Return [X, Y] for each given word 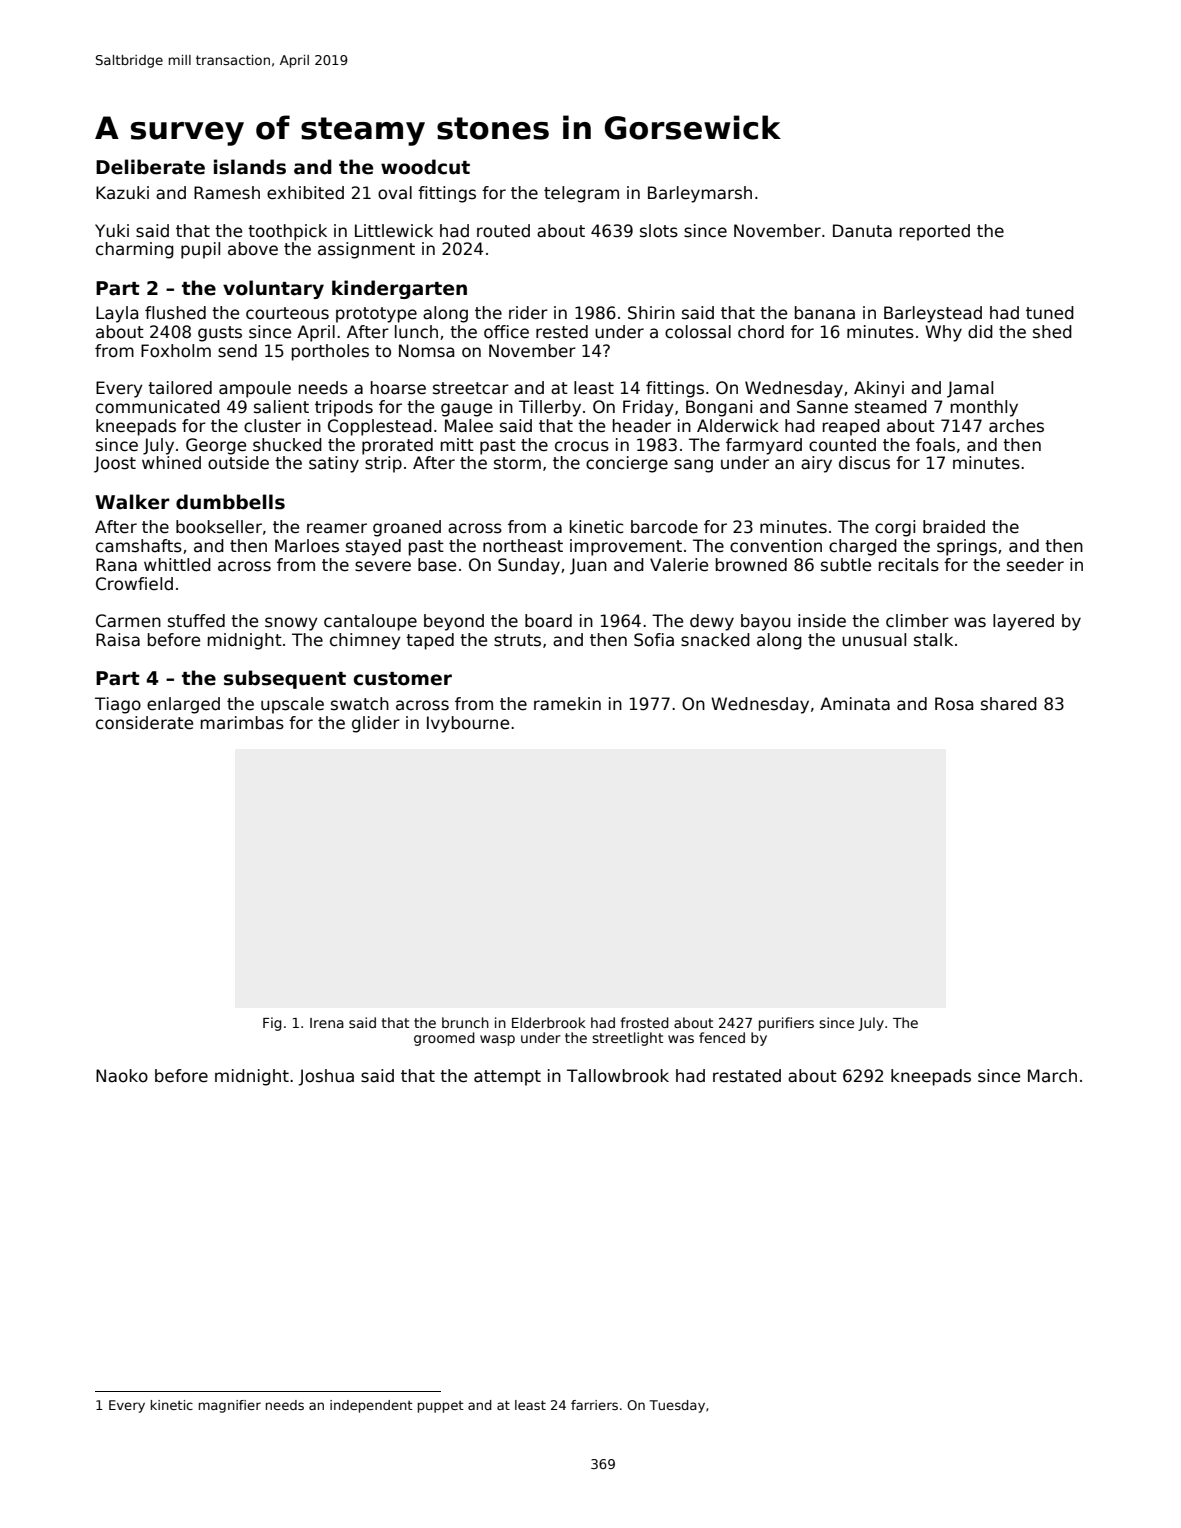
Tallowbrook [618, 1076]
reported [935, 232]
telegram [581, 194]
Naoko [122, 1076]
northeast [523, 546]
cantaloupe [370, 622]
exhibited [305, 193]
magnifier [230, 1406]
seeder [1035, 565]
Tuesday [677, 1406]
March [1052, 1076]
